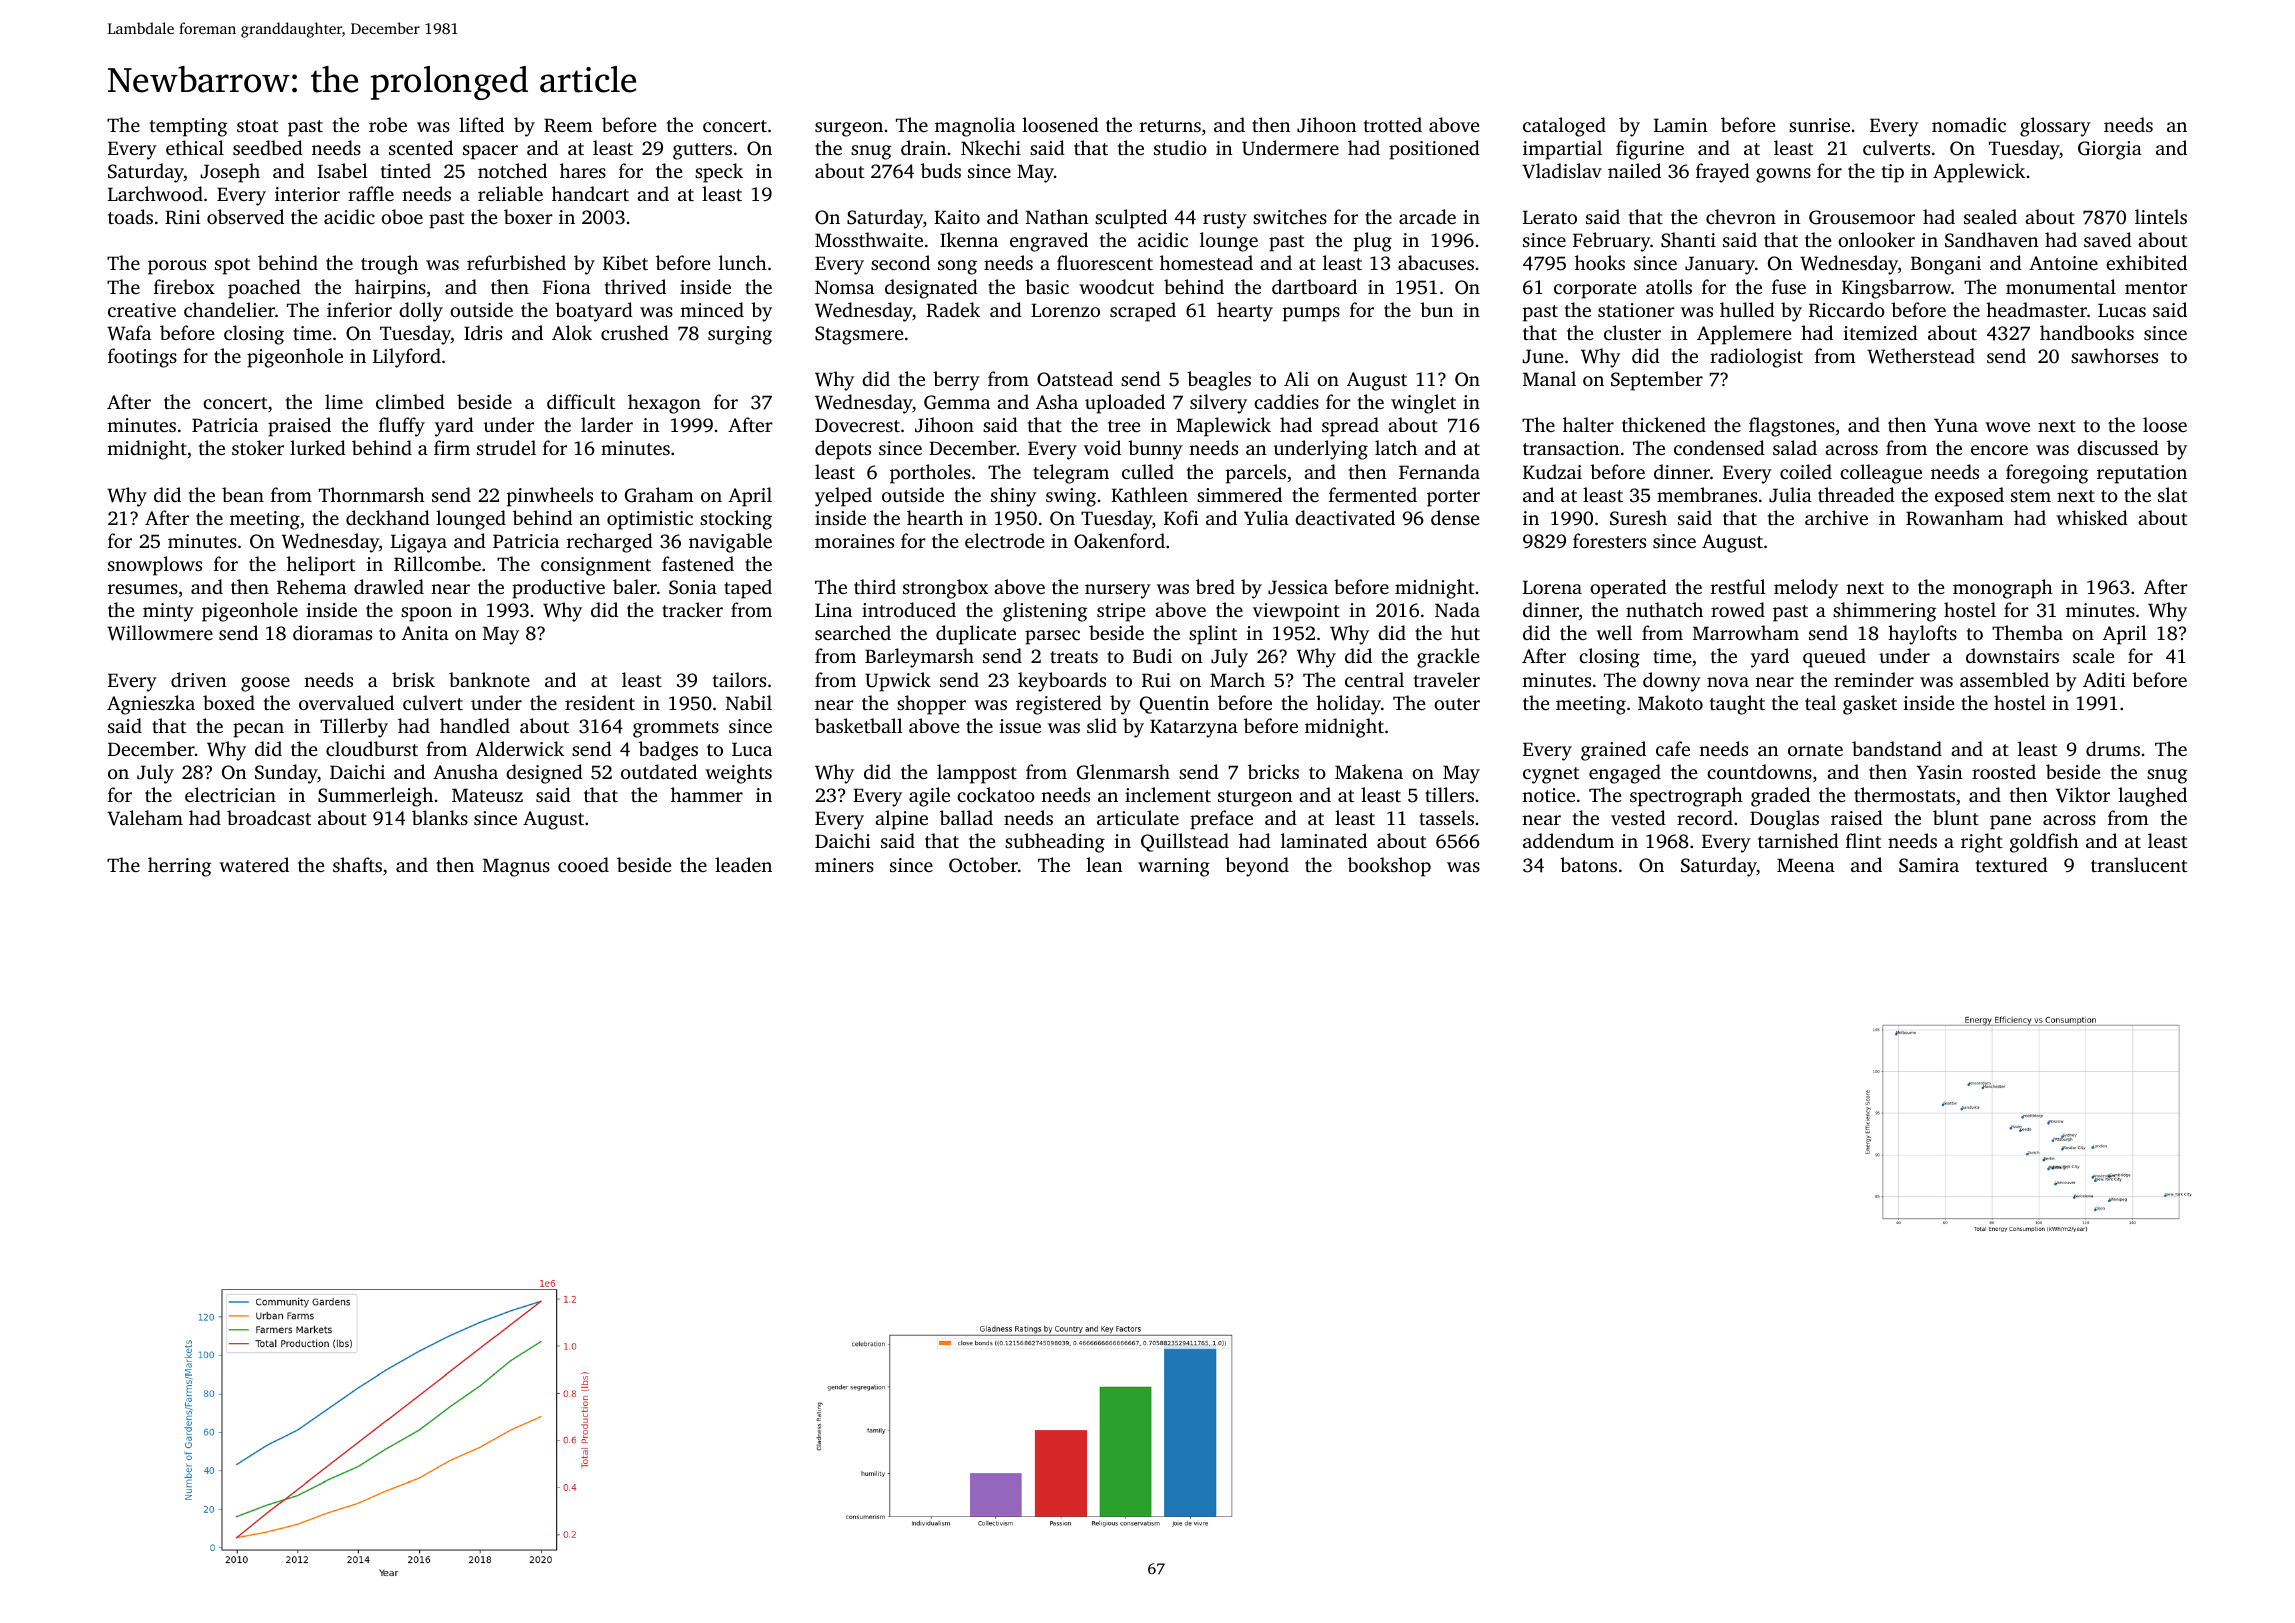 This screenshot has width=2295, height=1623. Describe the element at coordinates (1273, 771) in the screenshot. I see `bricks` at that location.
